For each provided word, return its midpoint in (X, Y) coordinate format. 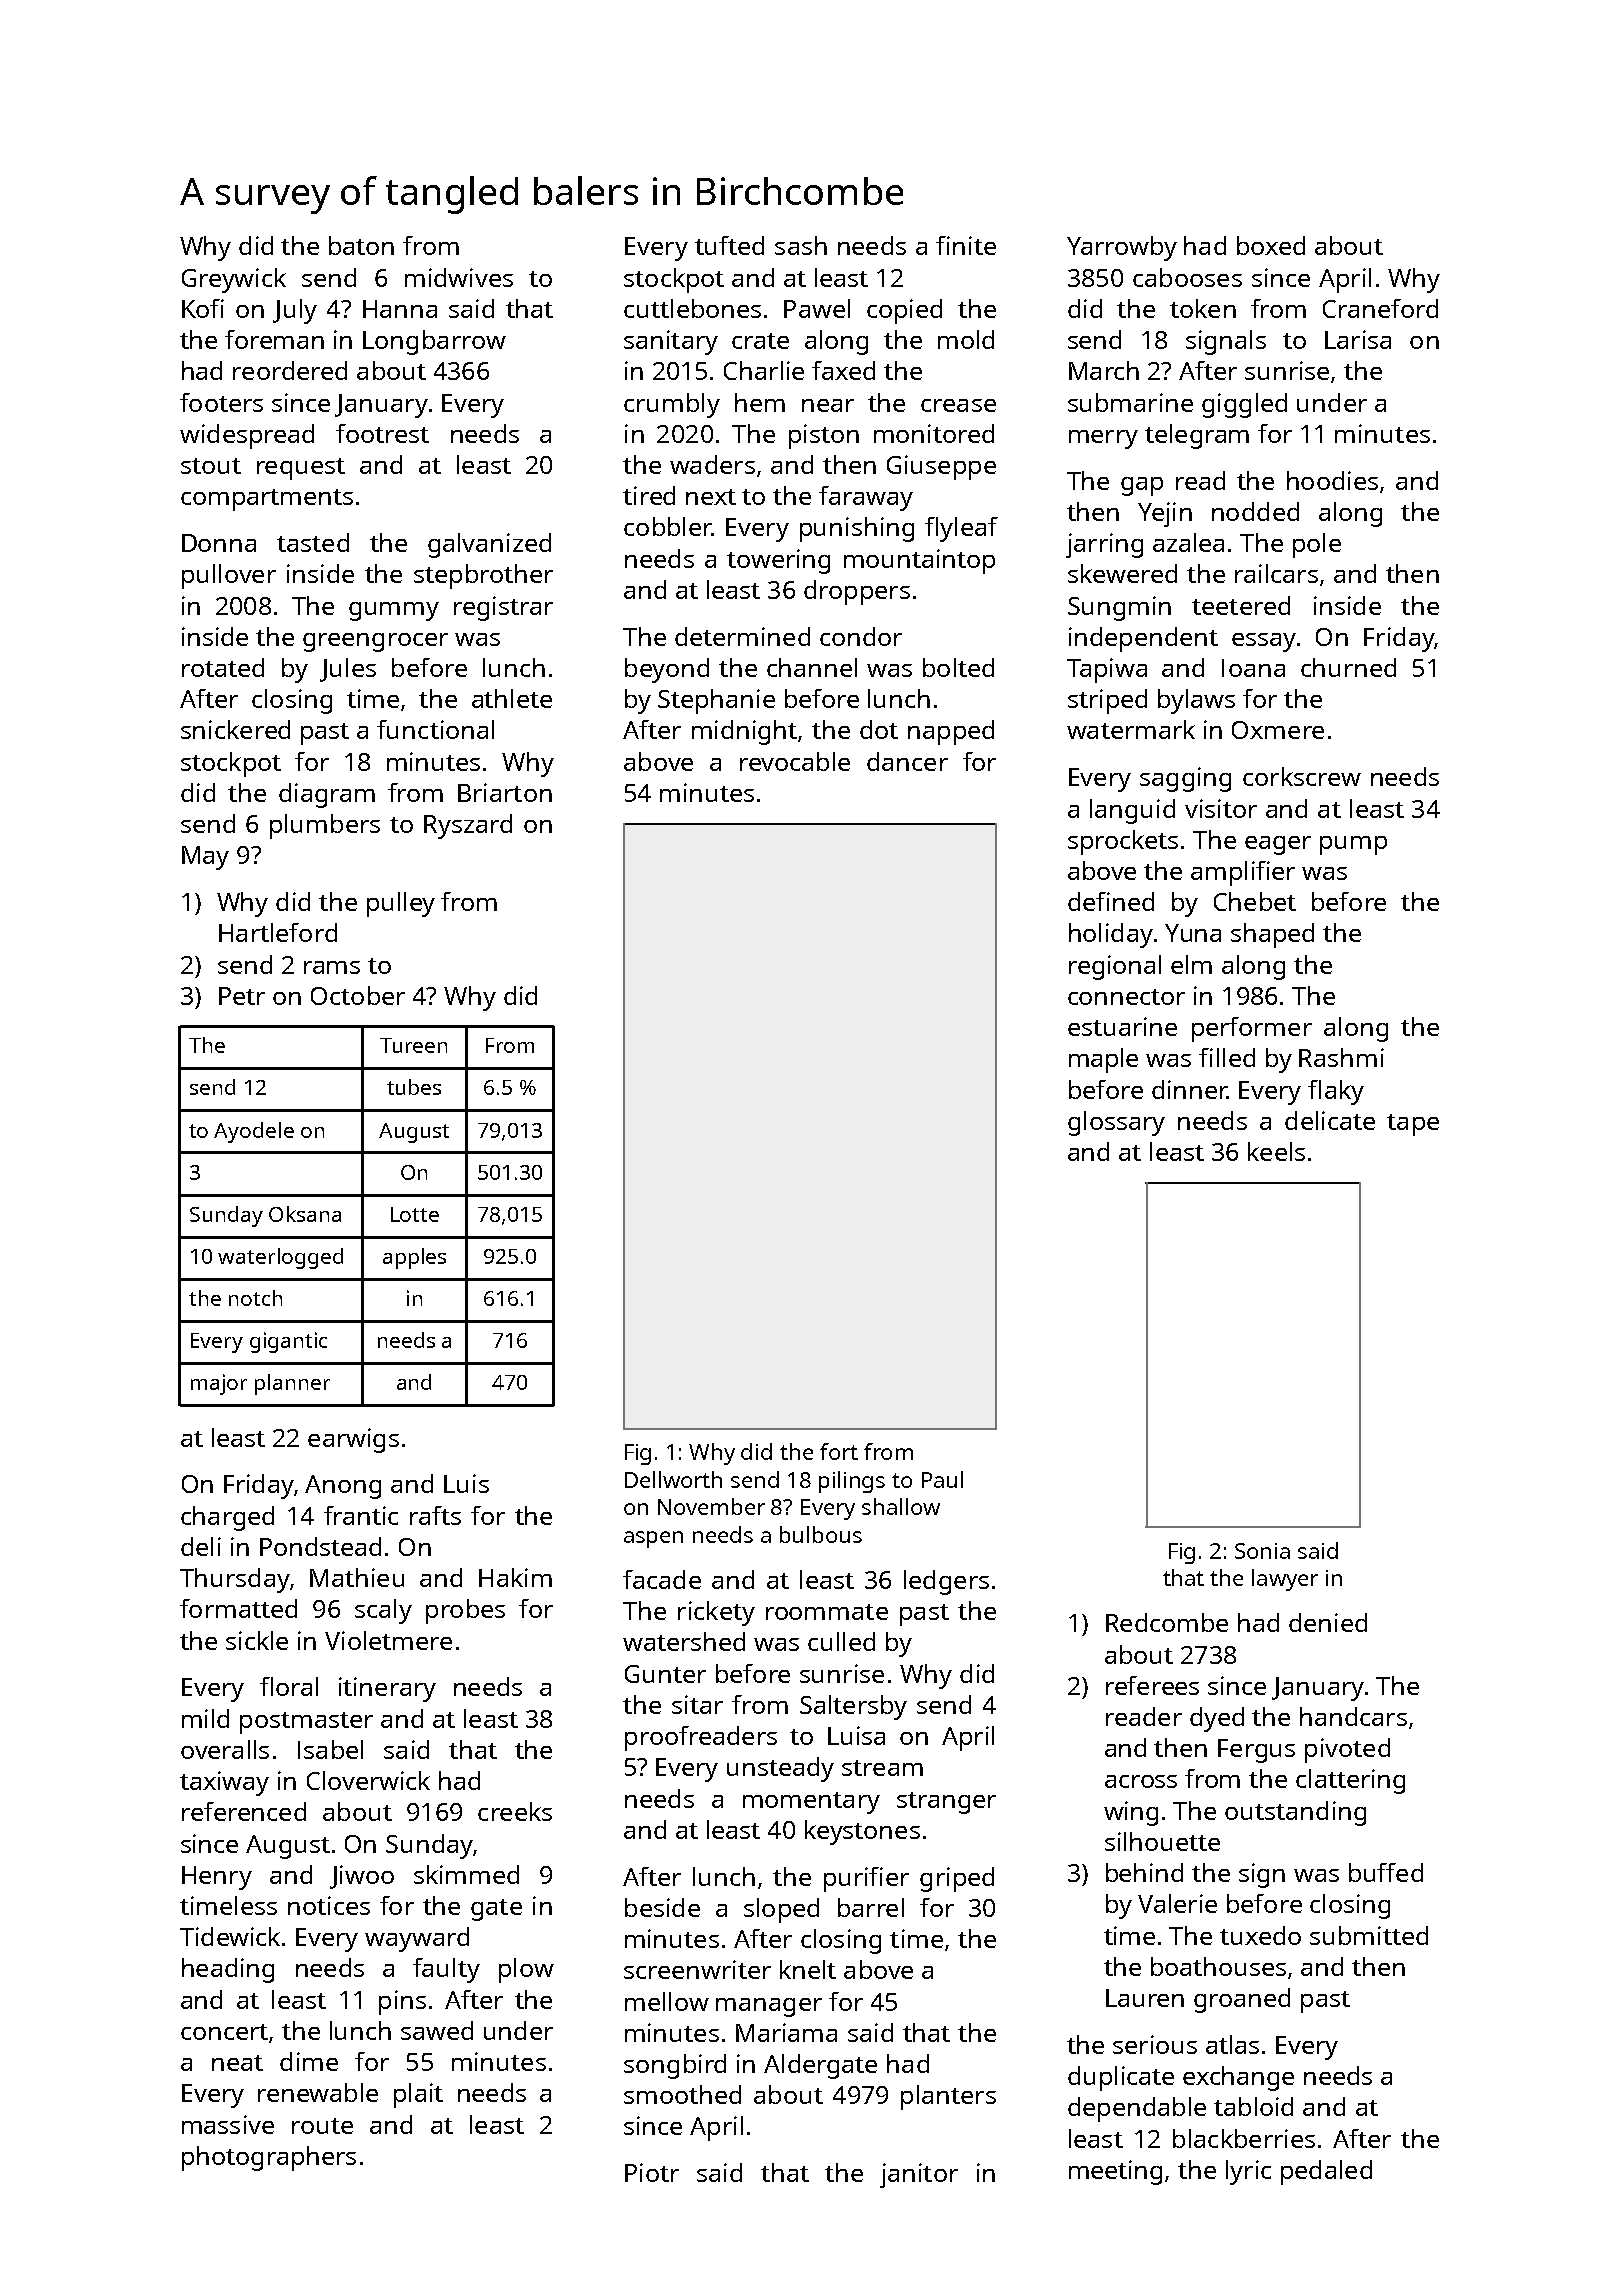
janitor (919, 2175)
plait (418, 2095)
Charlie (764, 370)
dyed (1217, 1719)
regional (1115, 967)
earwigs (353, 1440)
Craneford (1380, 308)
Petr (242, 996)
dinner (1189, 1089)
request (301, 469)
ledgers (946, 1582)
